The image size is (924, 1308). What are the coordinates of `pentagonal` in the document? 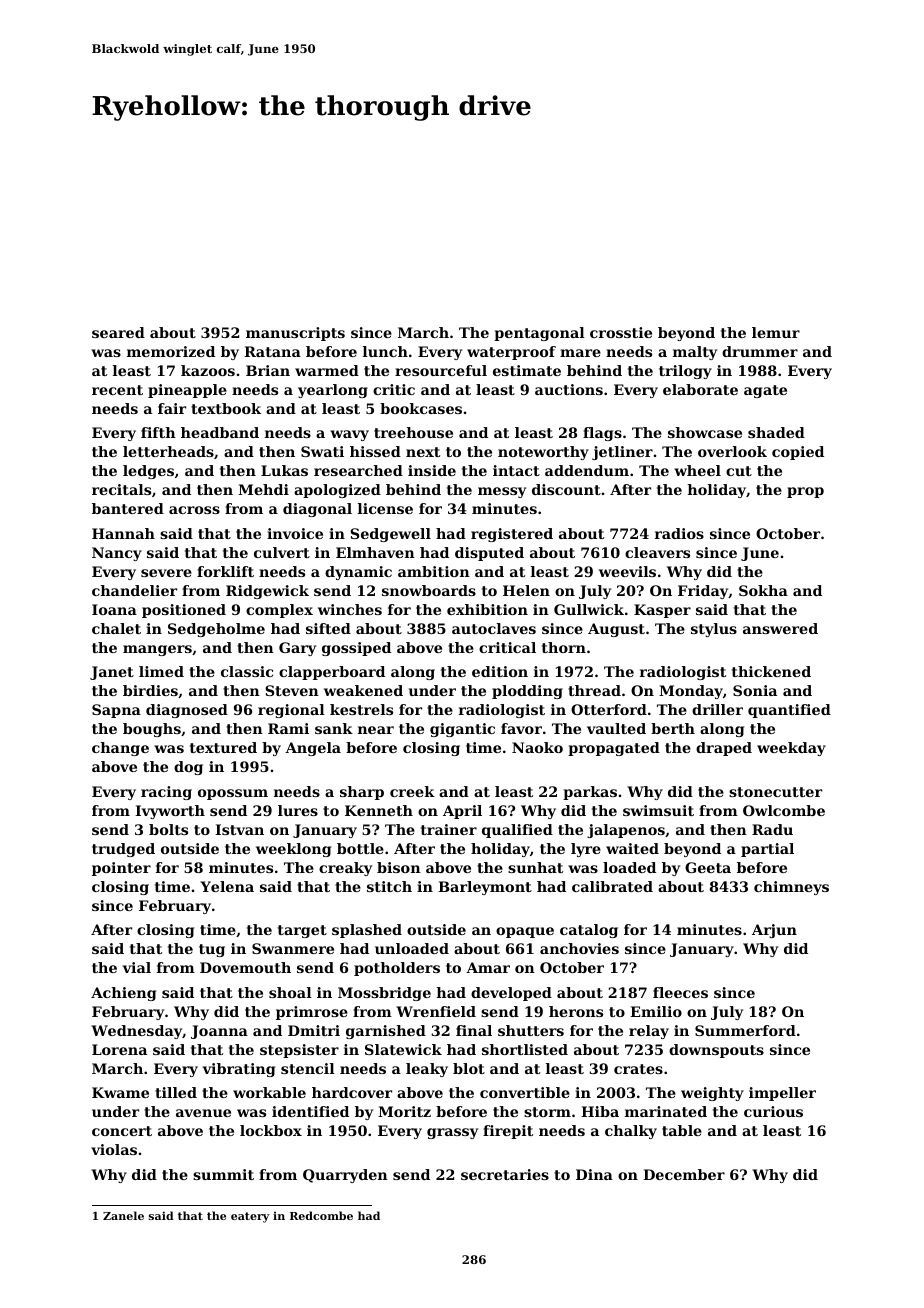 It's located at (539, 334).
